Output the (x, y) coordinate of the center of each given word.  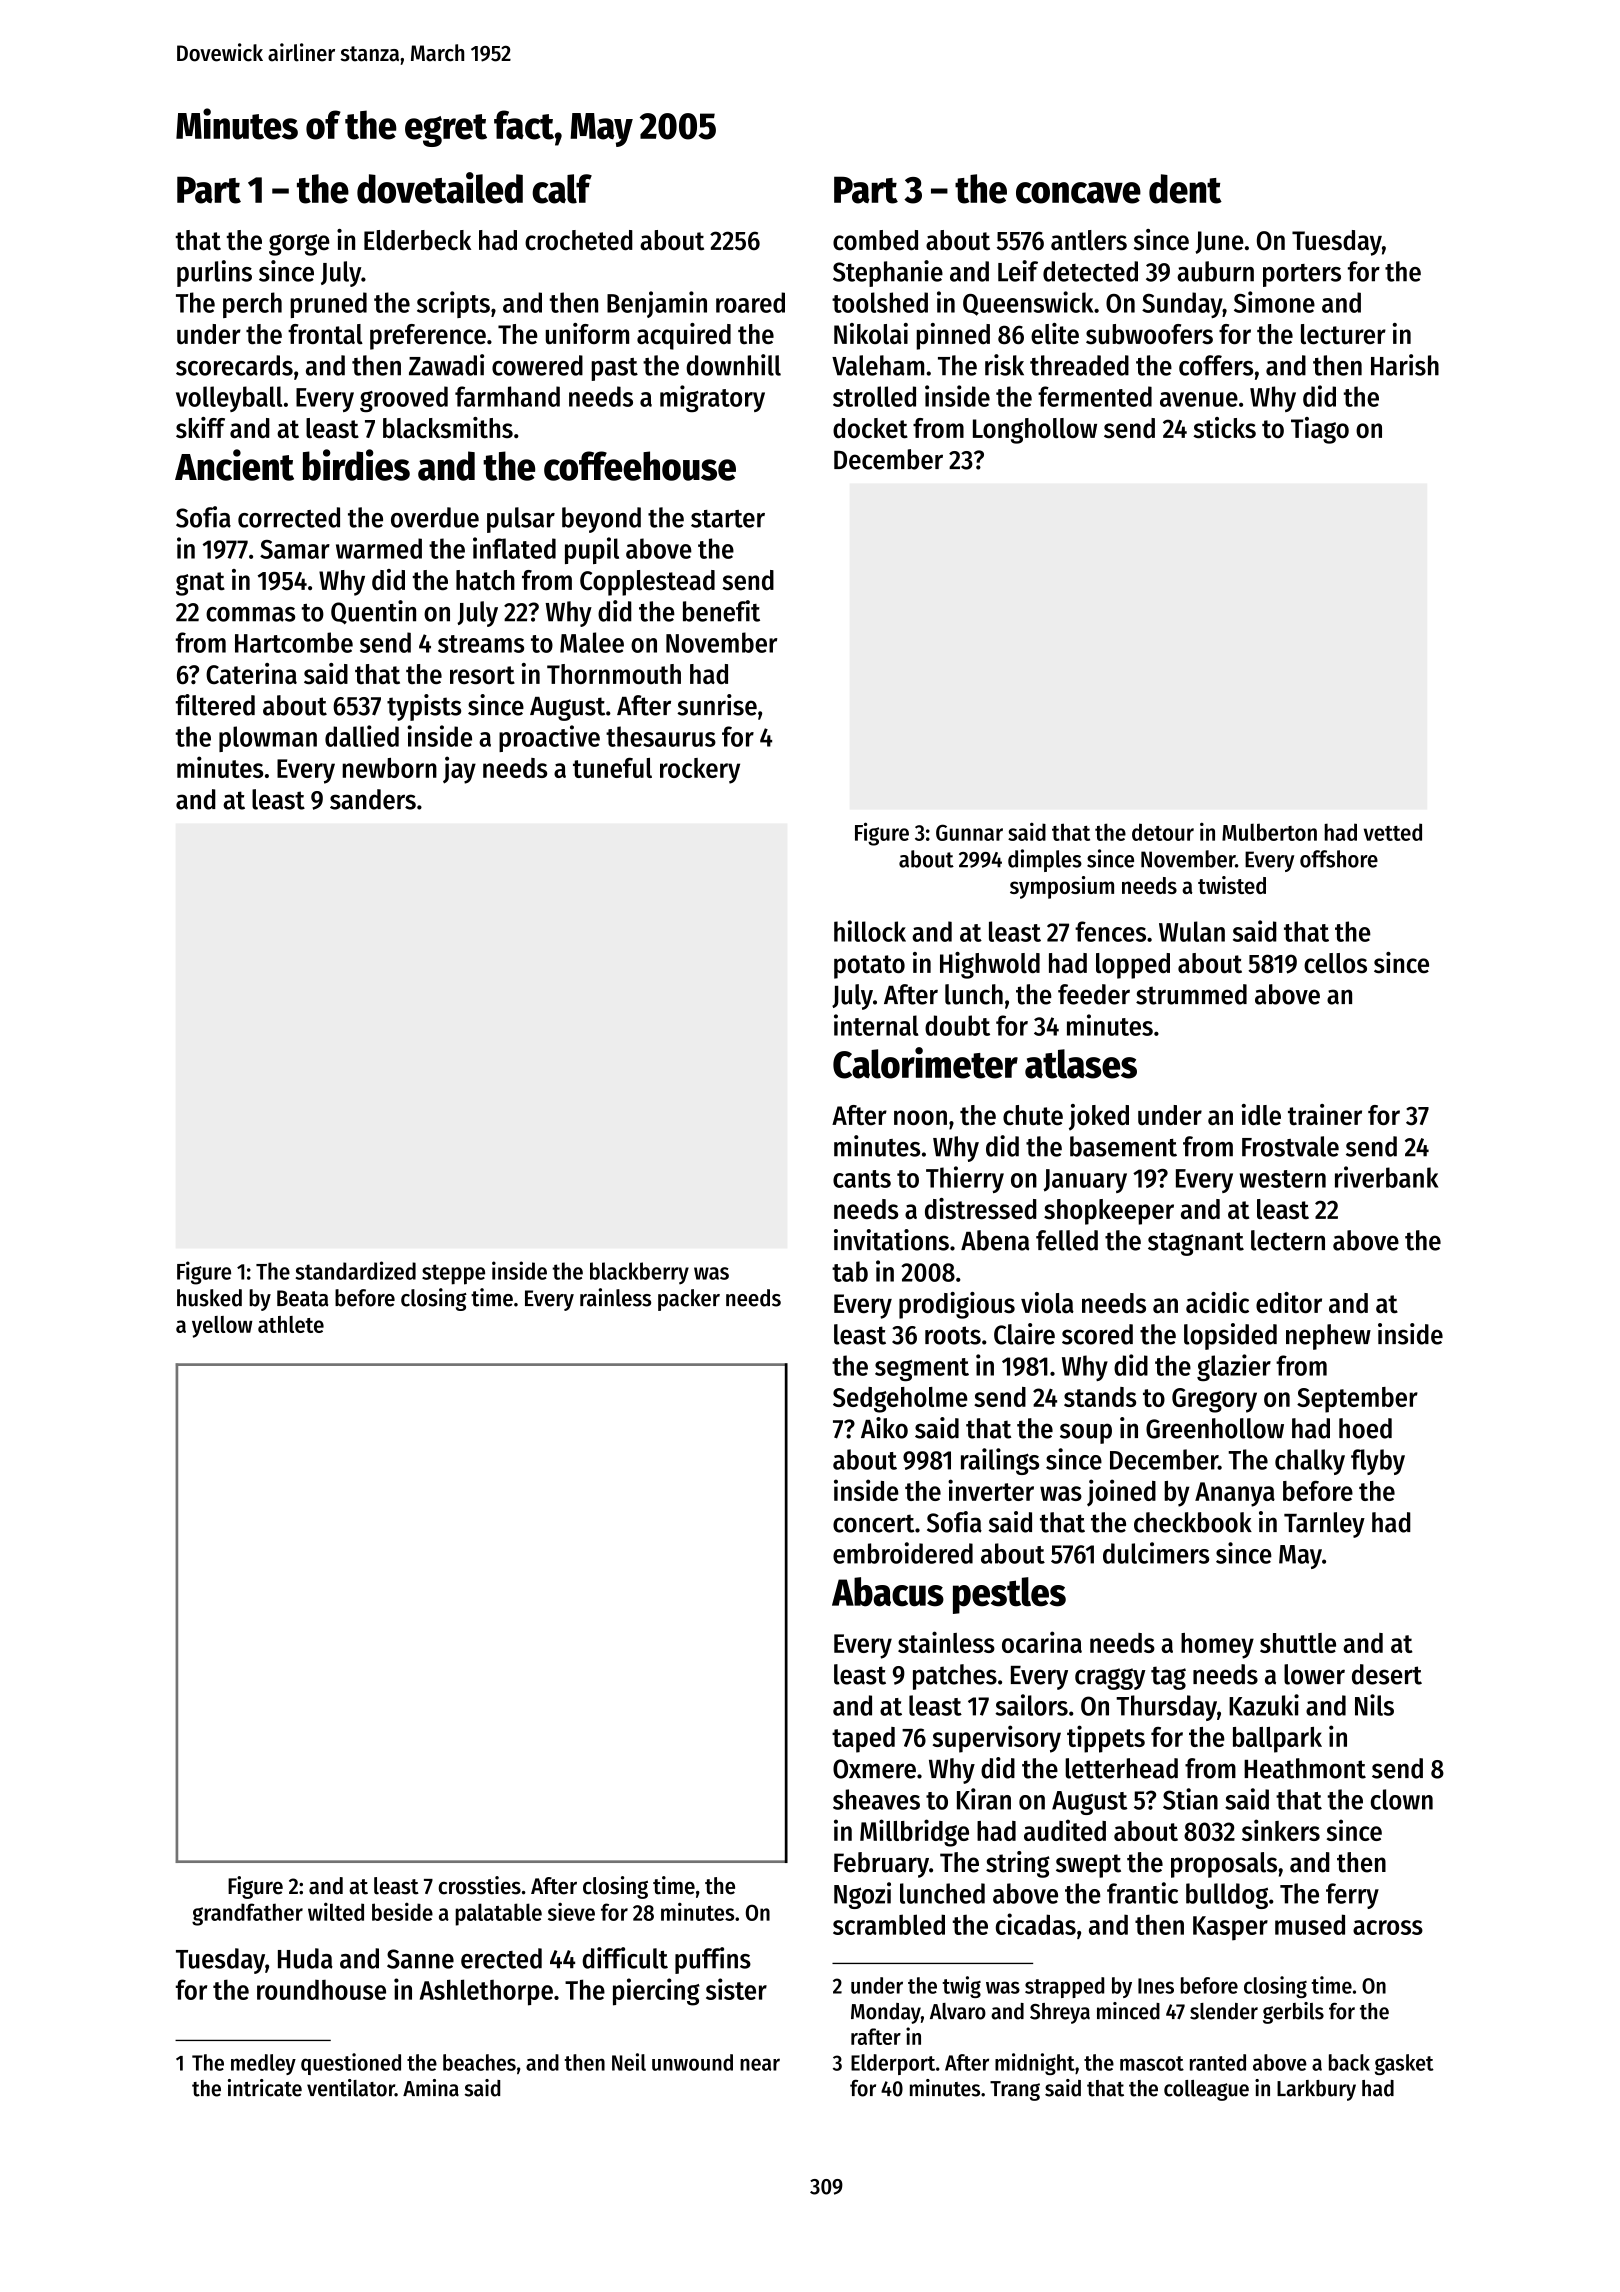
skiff (200, 427)
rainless (615, 1297)
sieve (571, 1911)
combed (875, 240)
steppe (453, 1274)
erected (501, 1958)
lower (1314, 1674)
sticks (1224, 428)
